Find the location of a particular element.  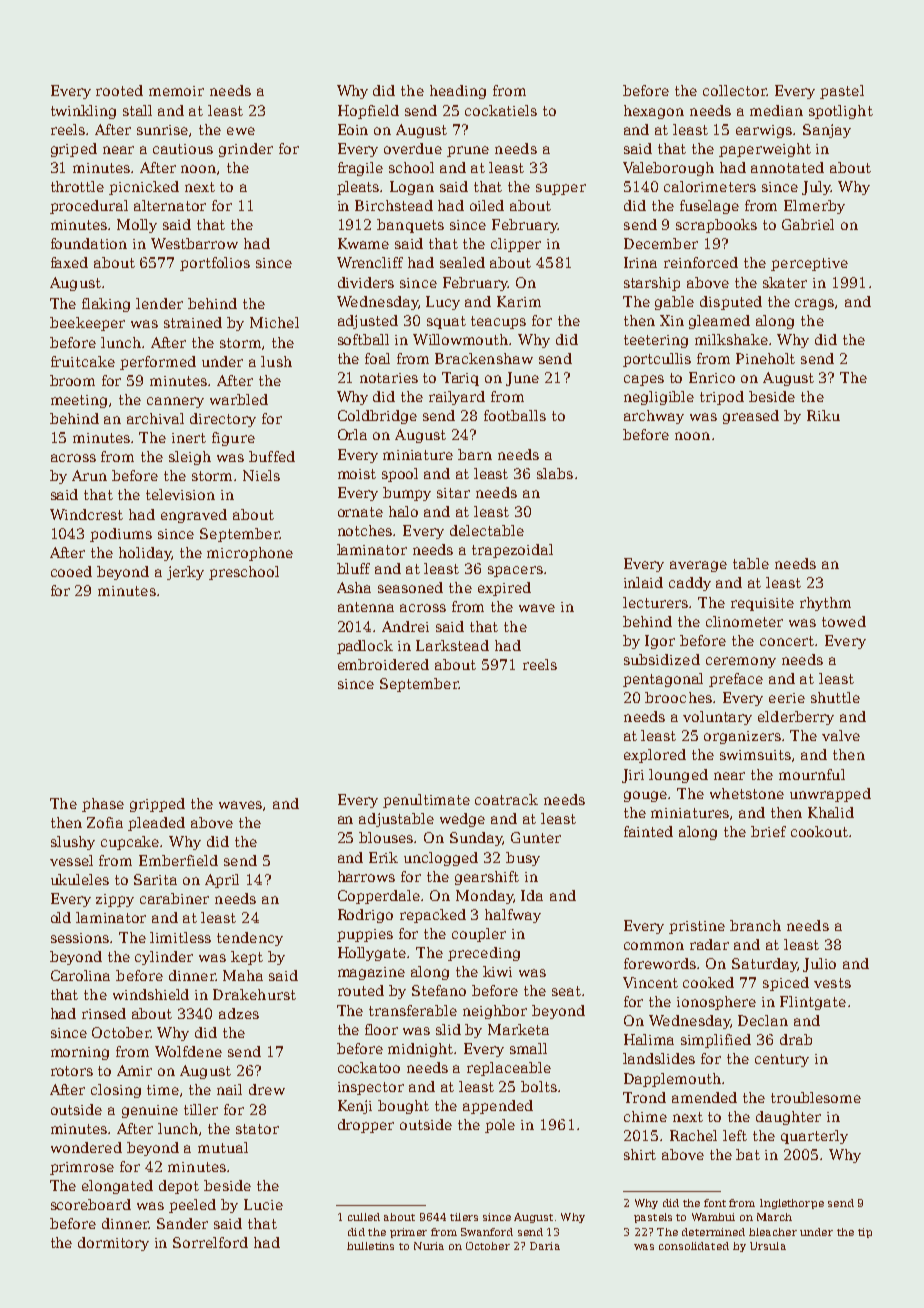

Windcrest is located at coordinates (86, 514).
